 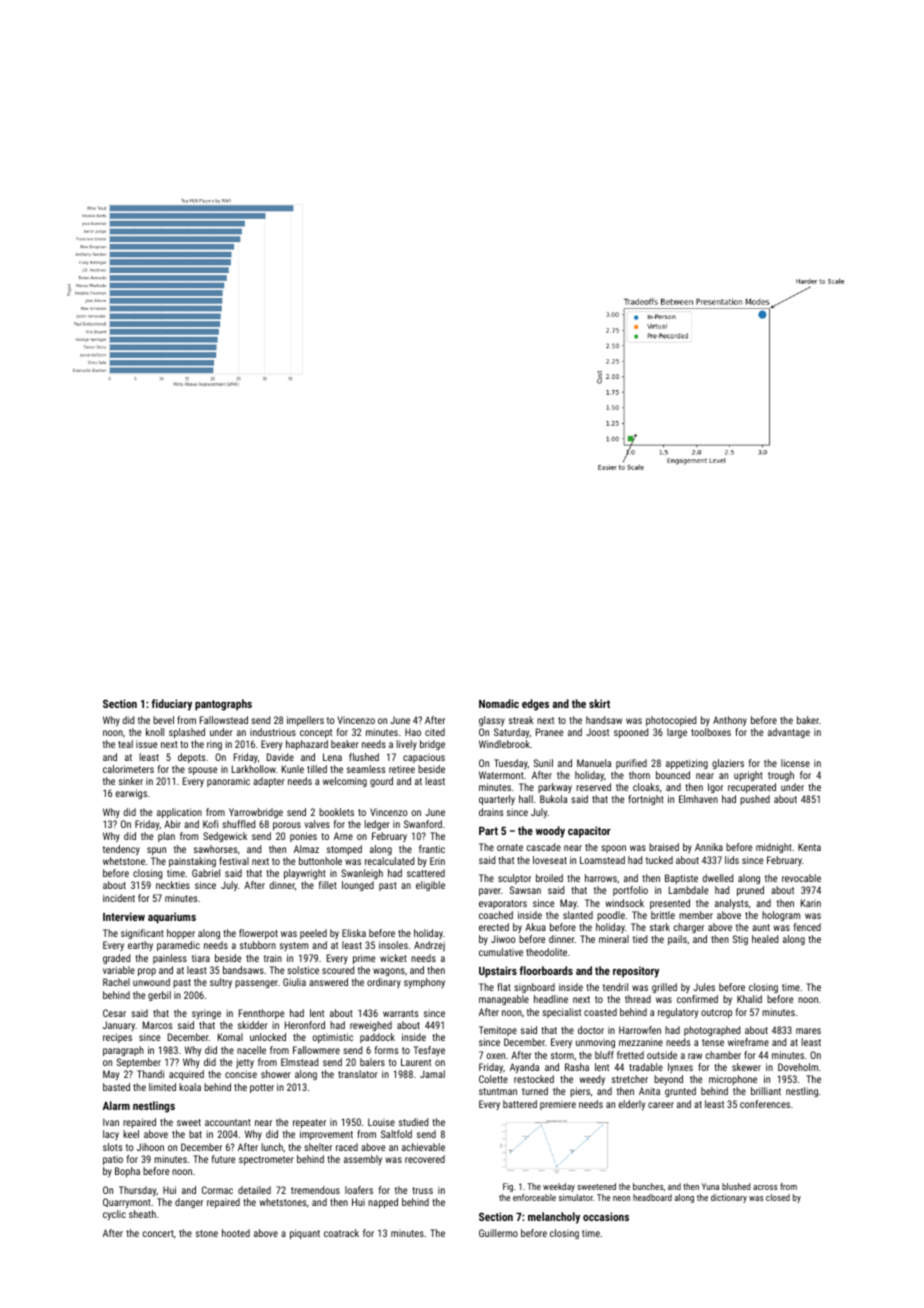 I want to click on adapter, so click(x=269, y=782).
